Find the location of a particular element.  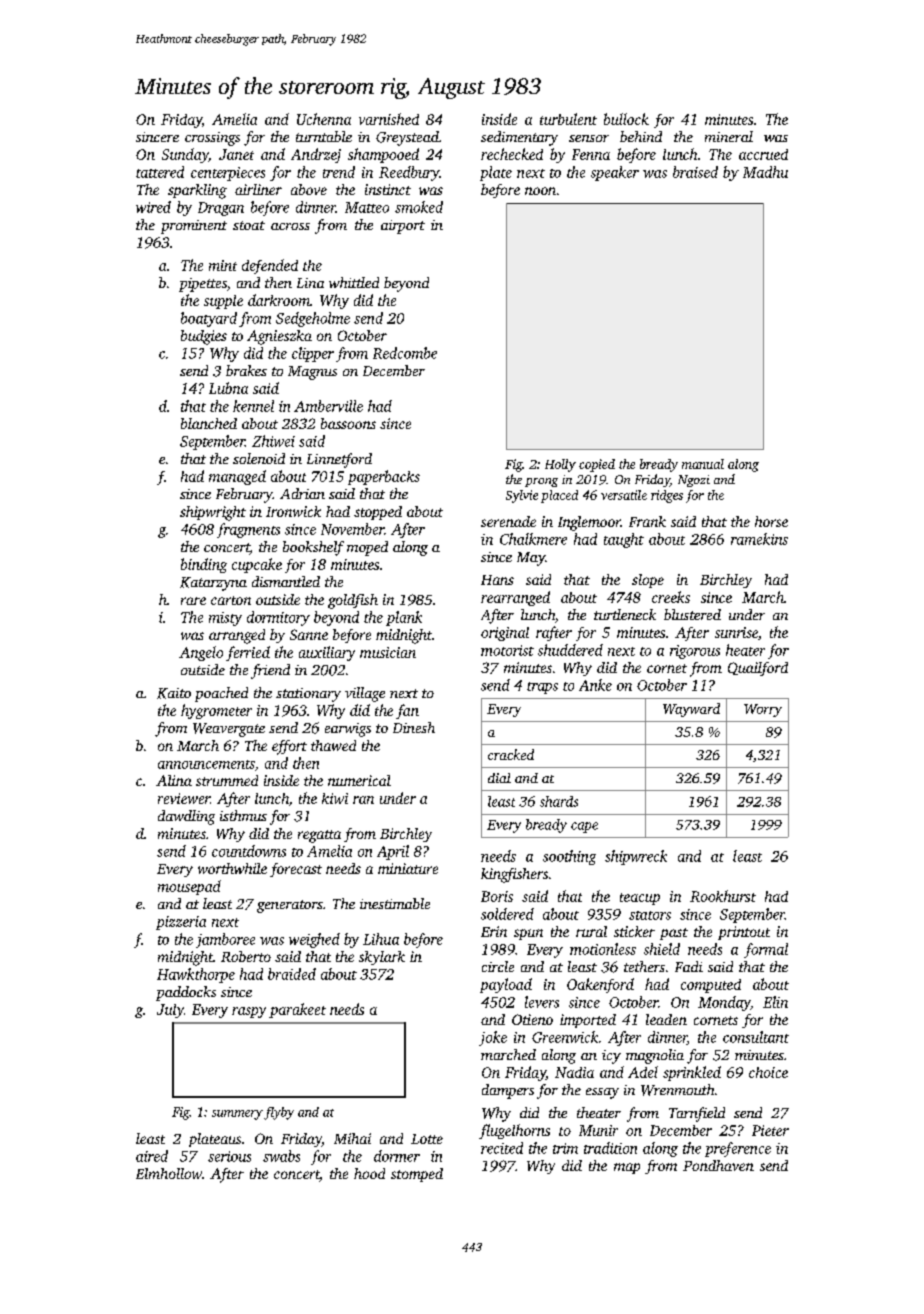

cracked is located at coordinates (511, 754).
